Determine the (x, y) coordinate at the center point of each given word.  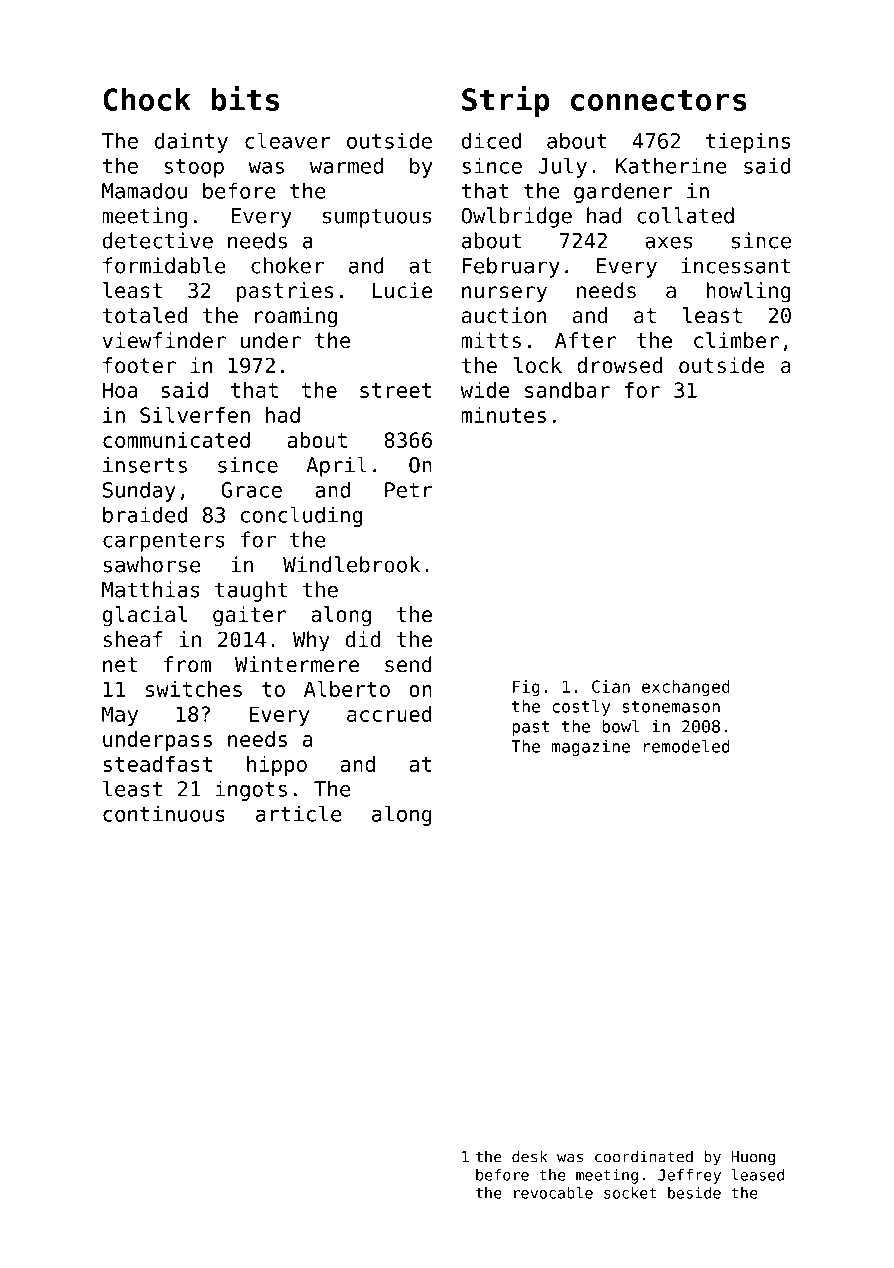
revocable (553, 1193)
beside (694, 1193)
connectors (659, 100)
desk (529, 1156)
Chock (147, 99)
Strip (505, 101)
